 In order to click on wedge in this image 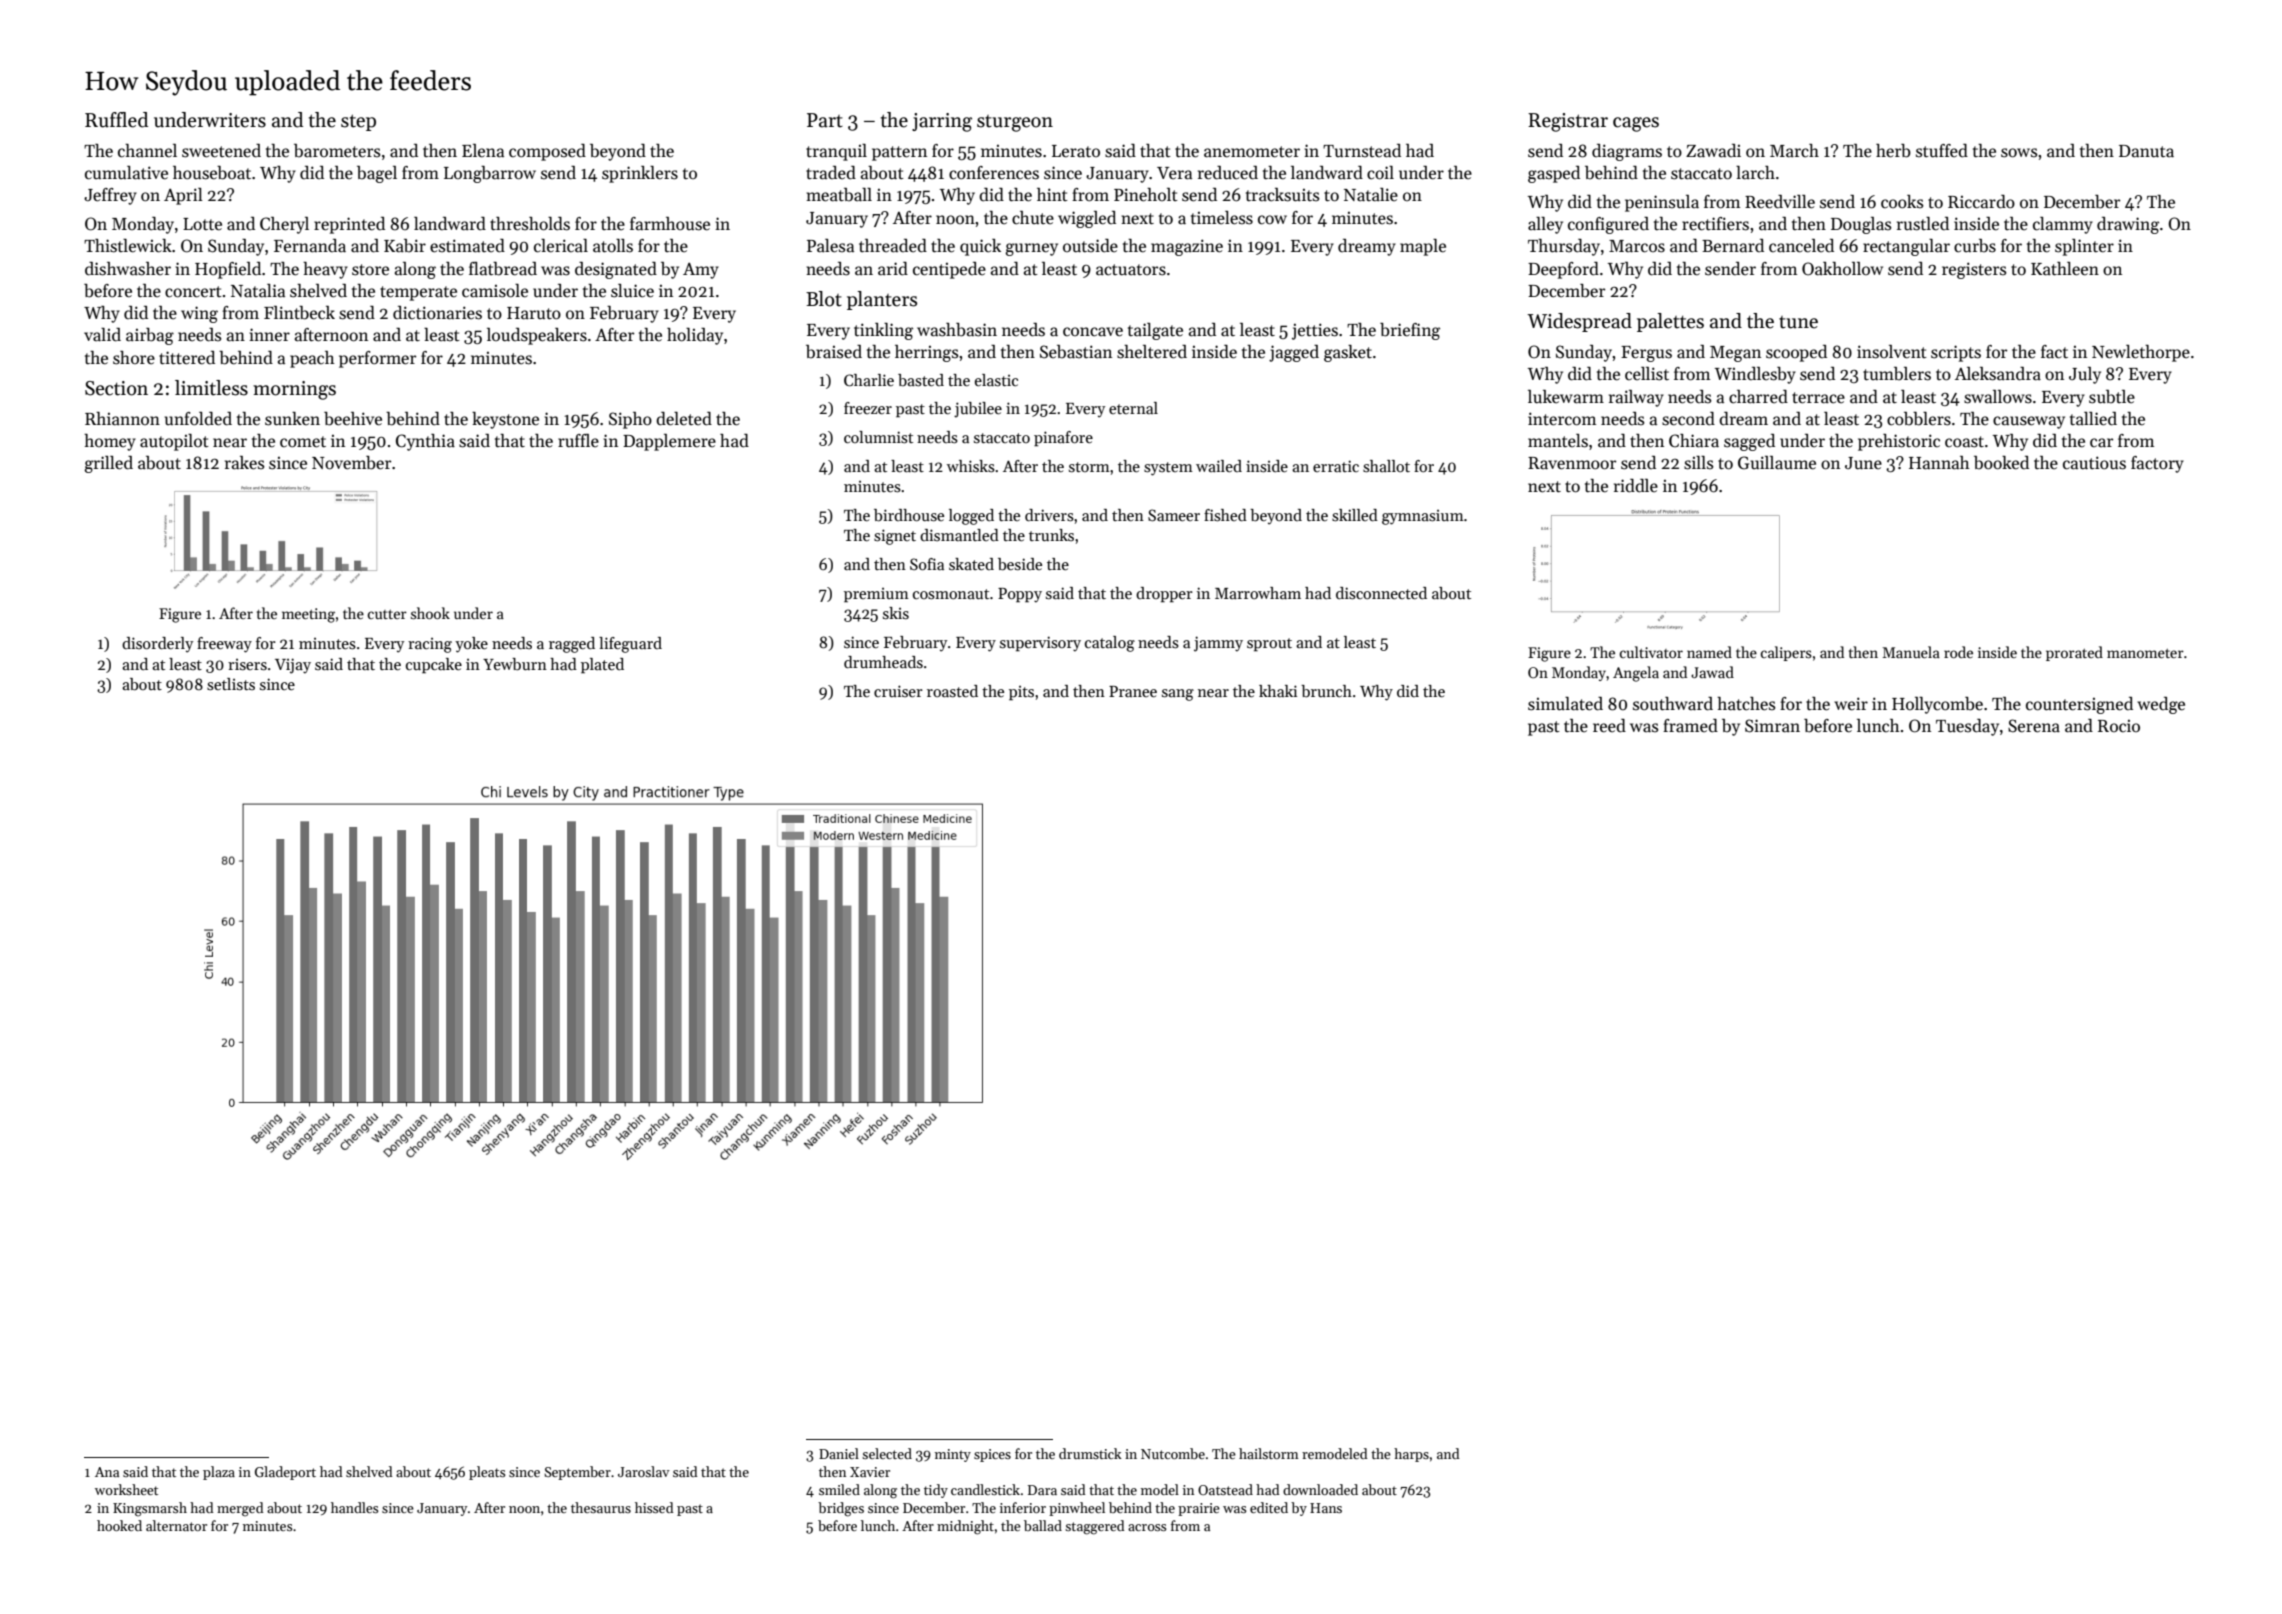, I will do `click(2161, 705)`.
